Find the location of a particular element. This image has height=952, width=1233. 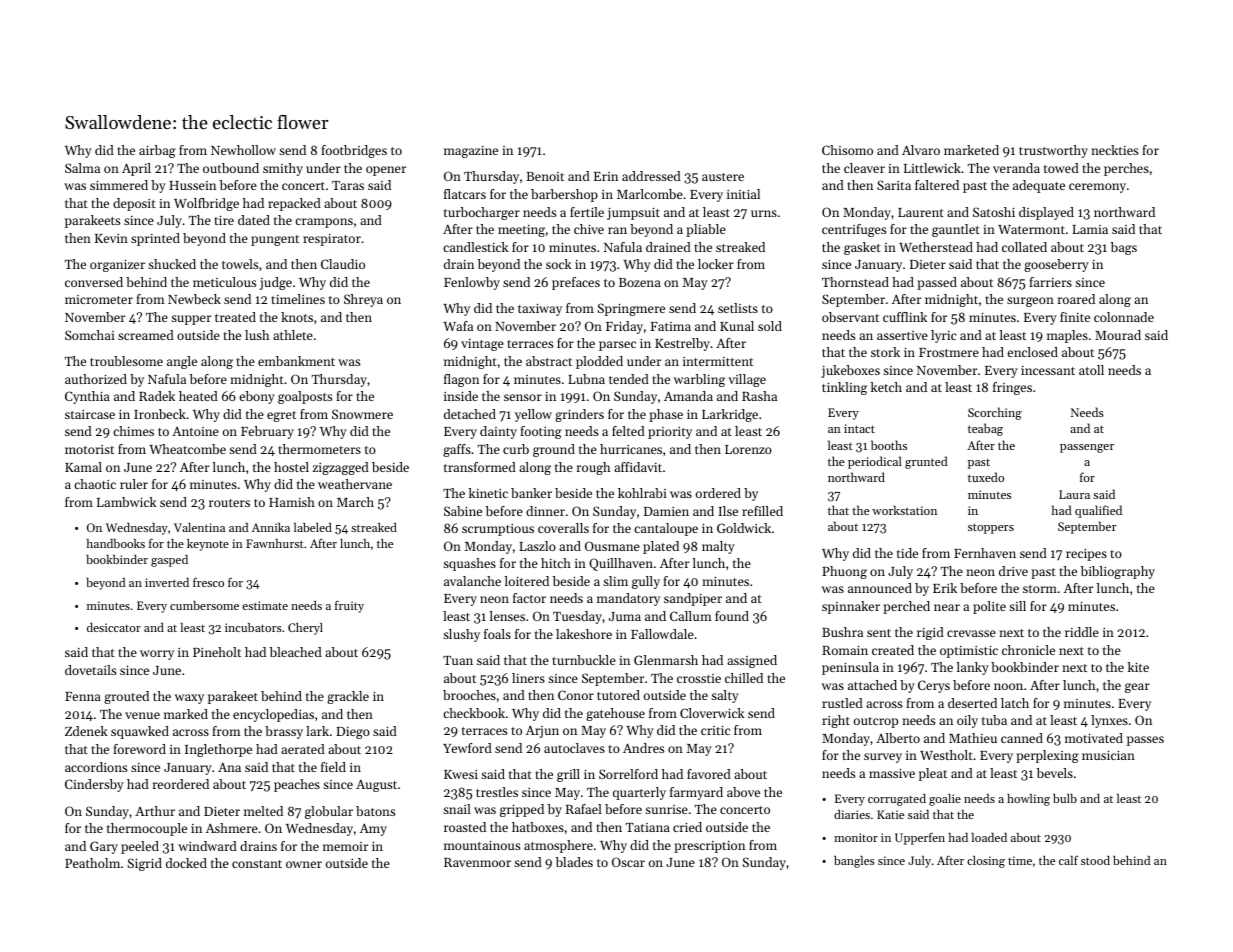

storm is located at coordinates (1040, 589).
